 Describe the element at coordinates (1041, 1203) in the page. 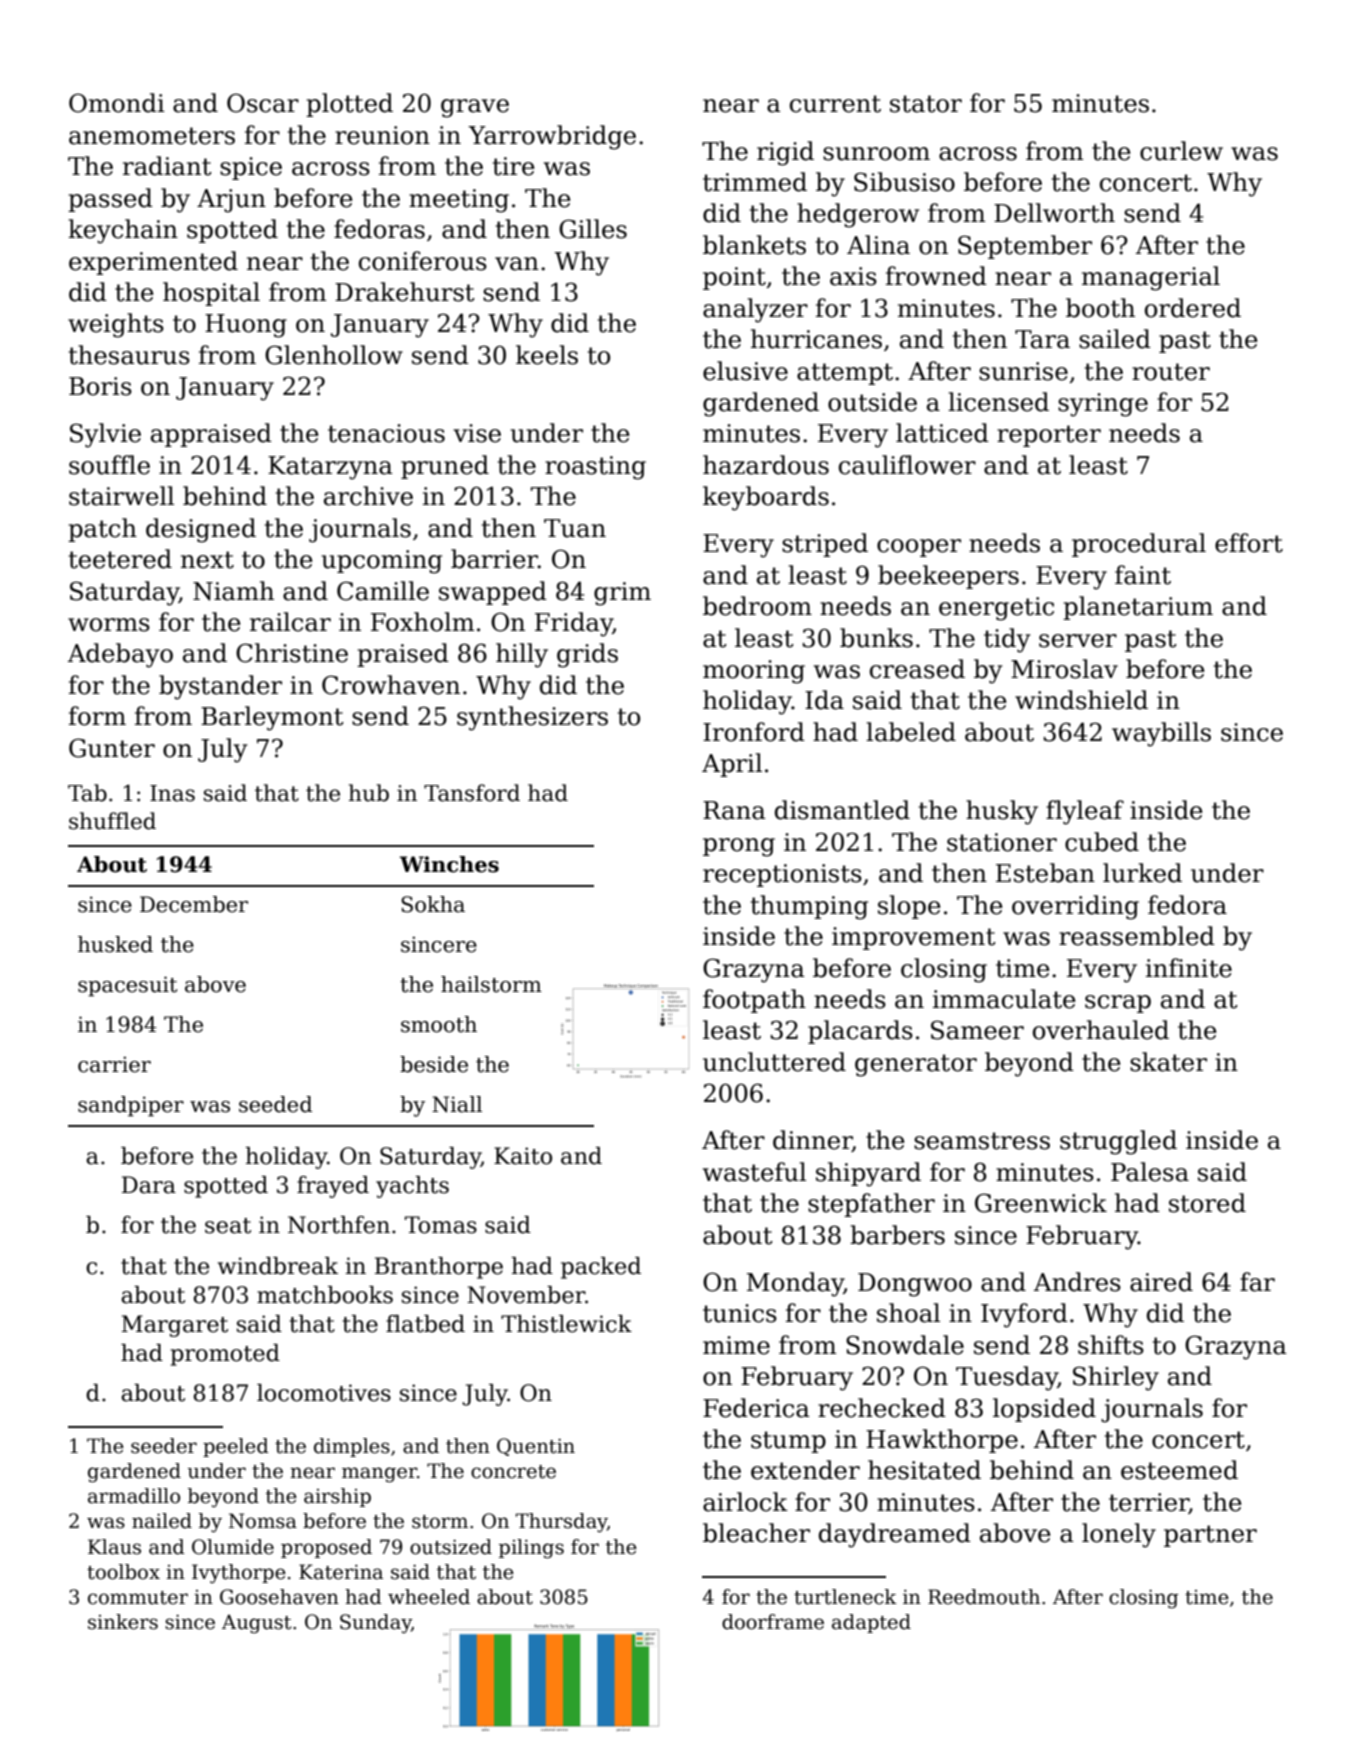

I see `Greenwick` at that location.
